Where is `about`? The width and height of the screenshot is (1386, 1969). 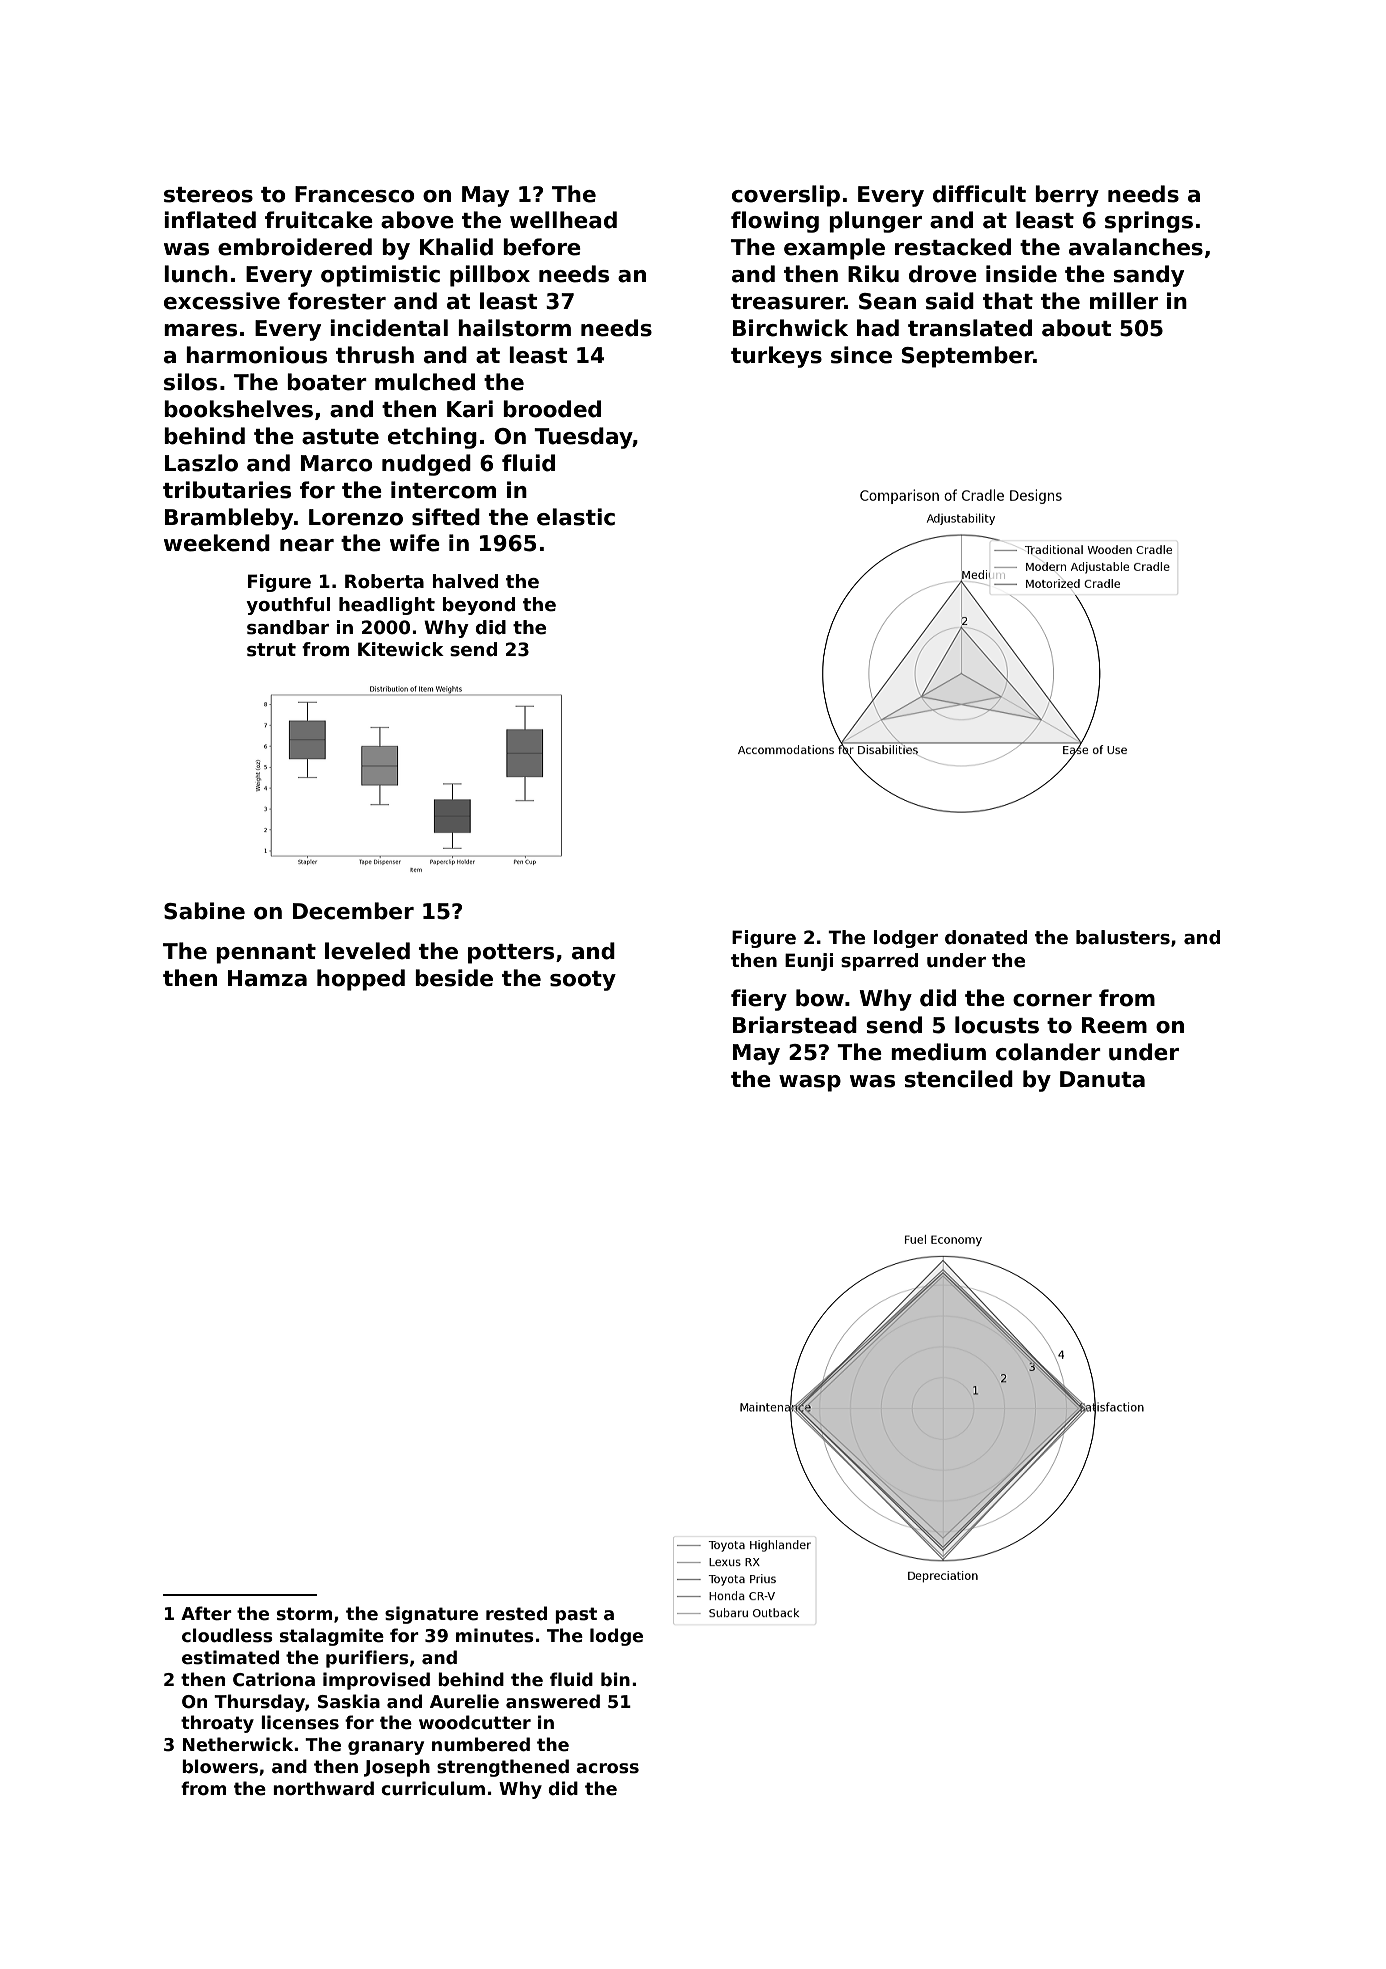
about is located at coordinates (1076, 328).
